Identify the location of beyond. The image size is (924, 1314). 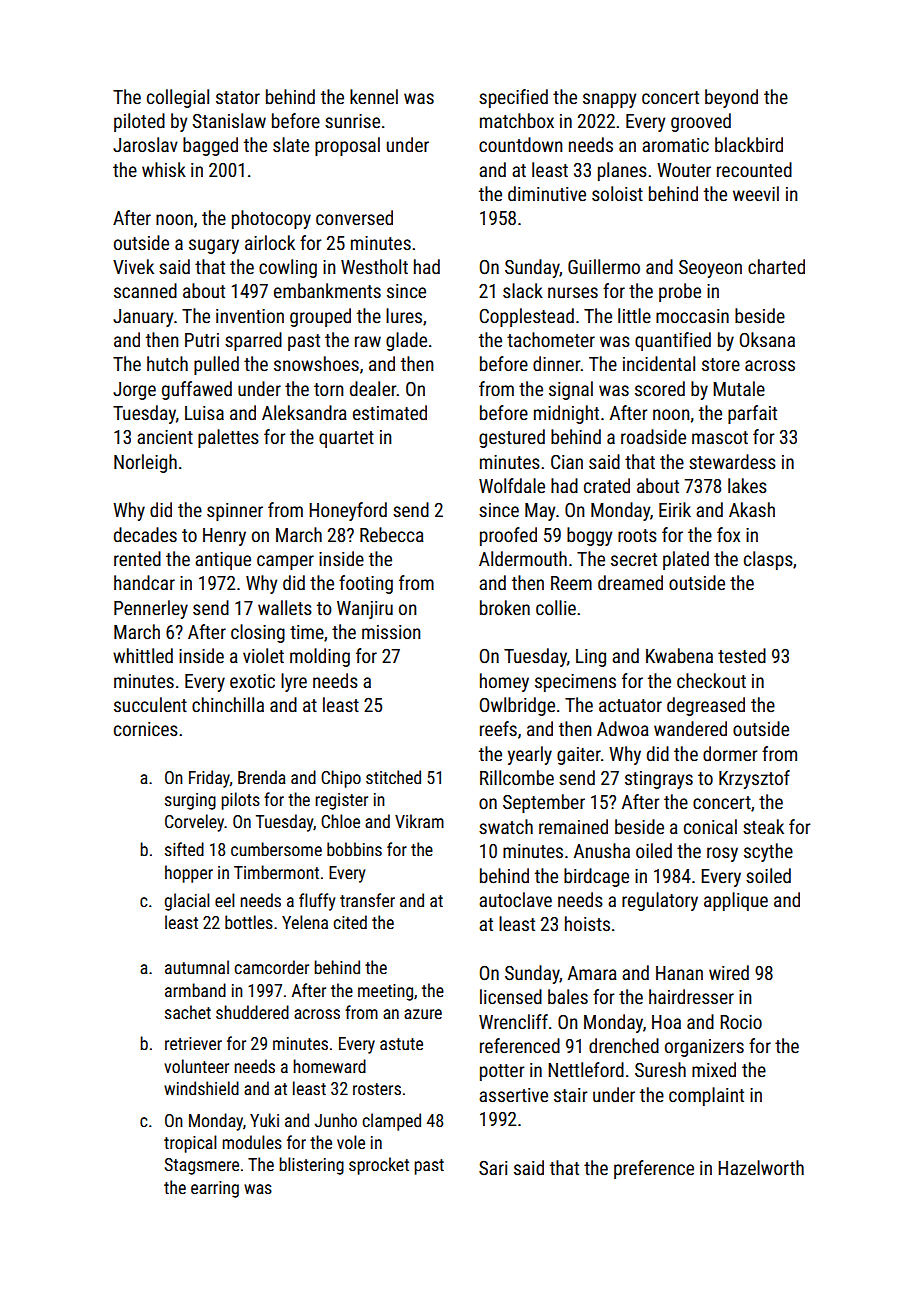
(731, 98).
